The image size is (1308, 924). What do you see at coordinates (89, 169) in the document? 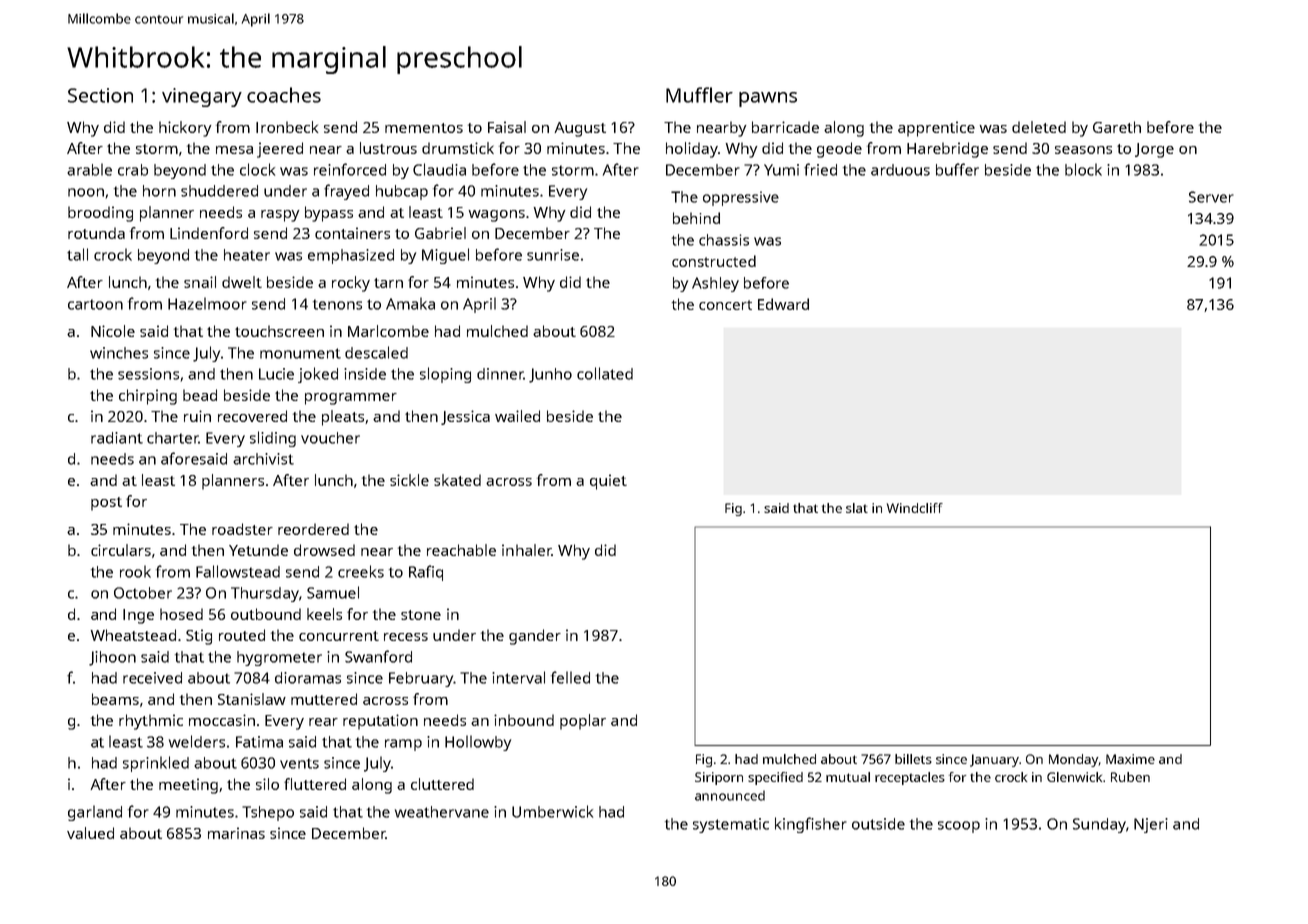
I see `arable` at bounding box center [89, 169].
